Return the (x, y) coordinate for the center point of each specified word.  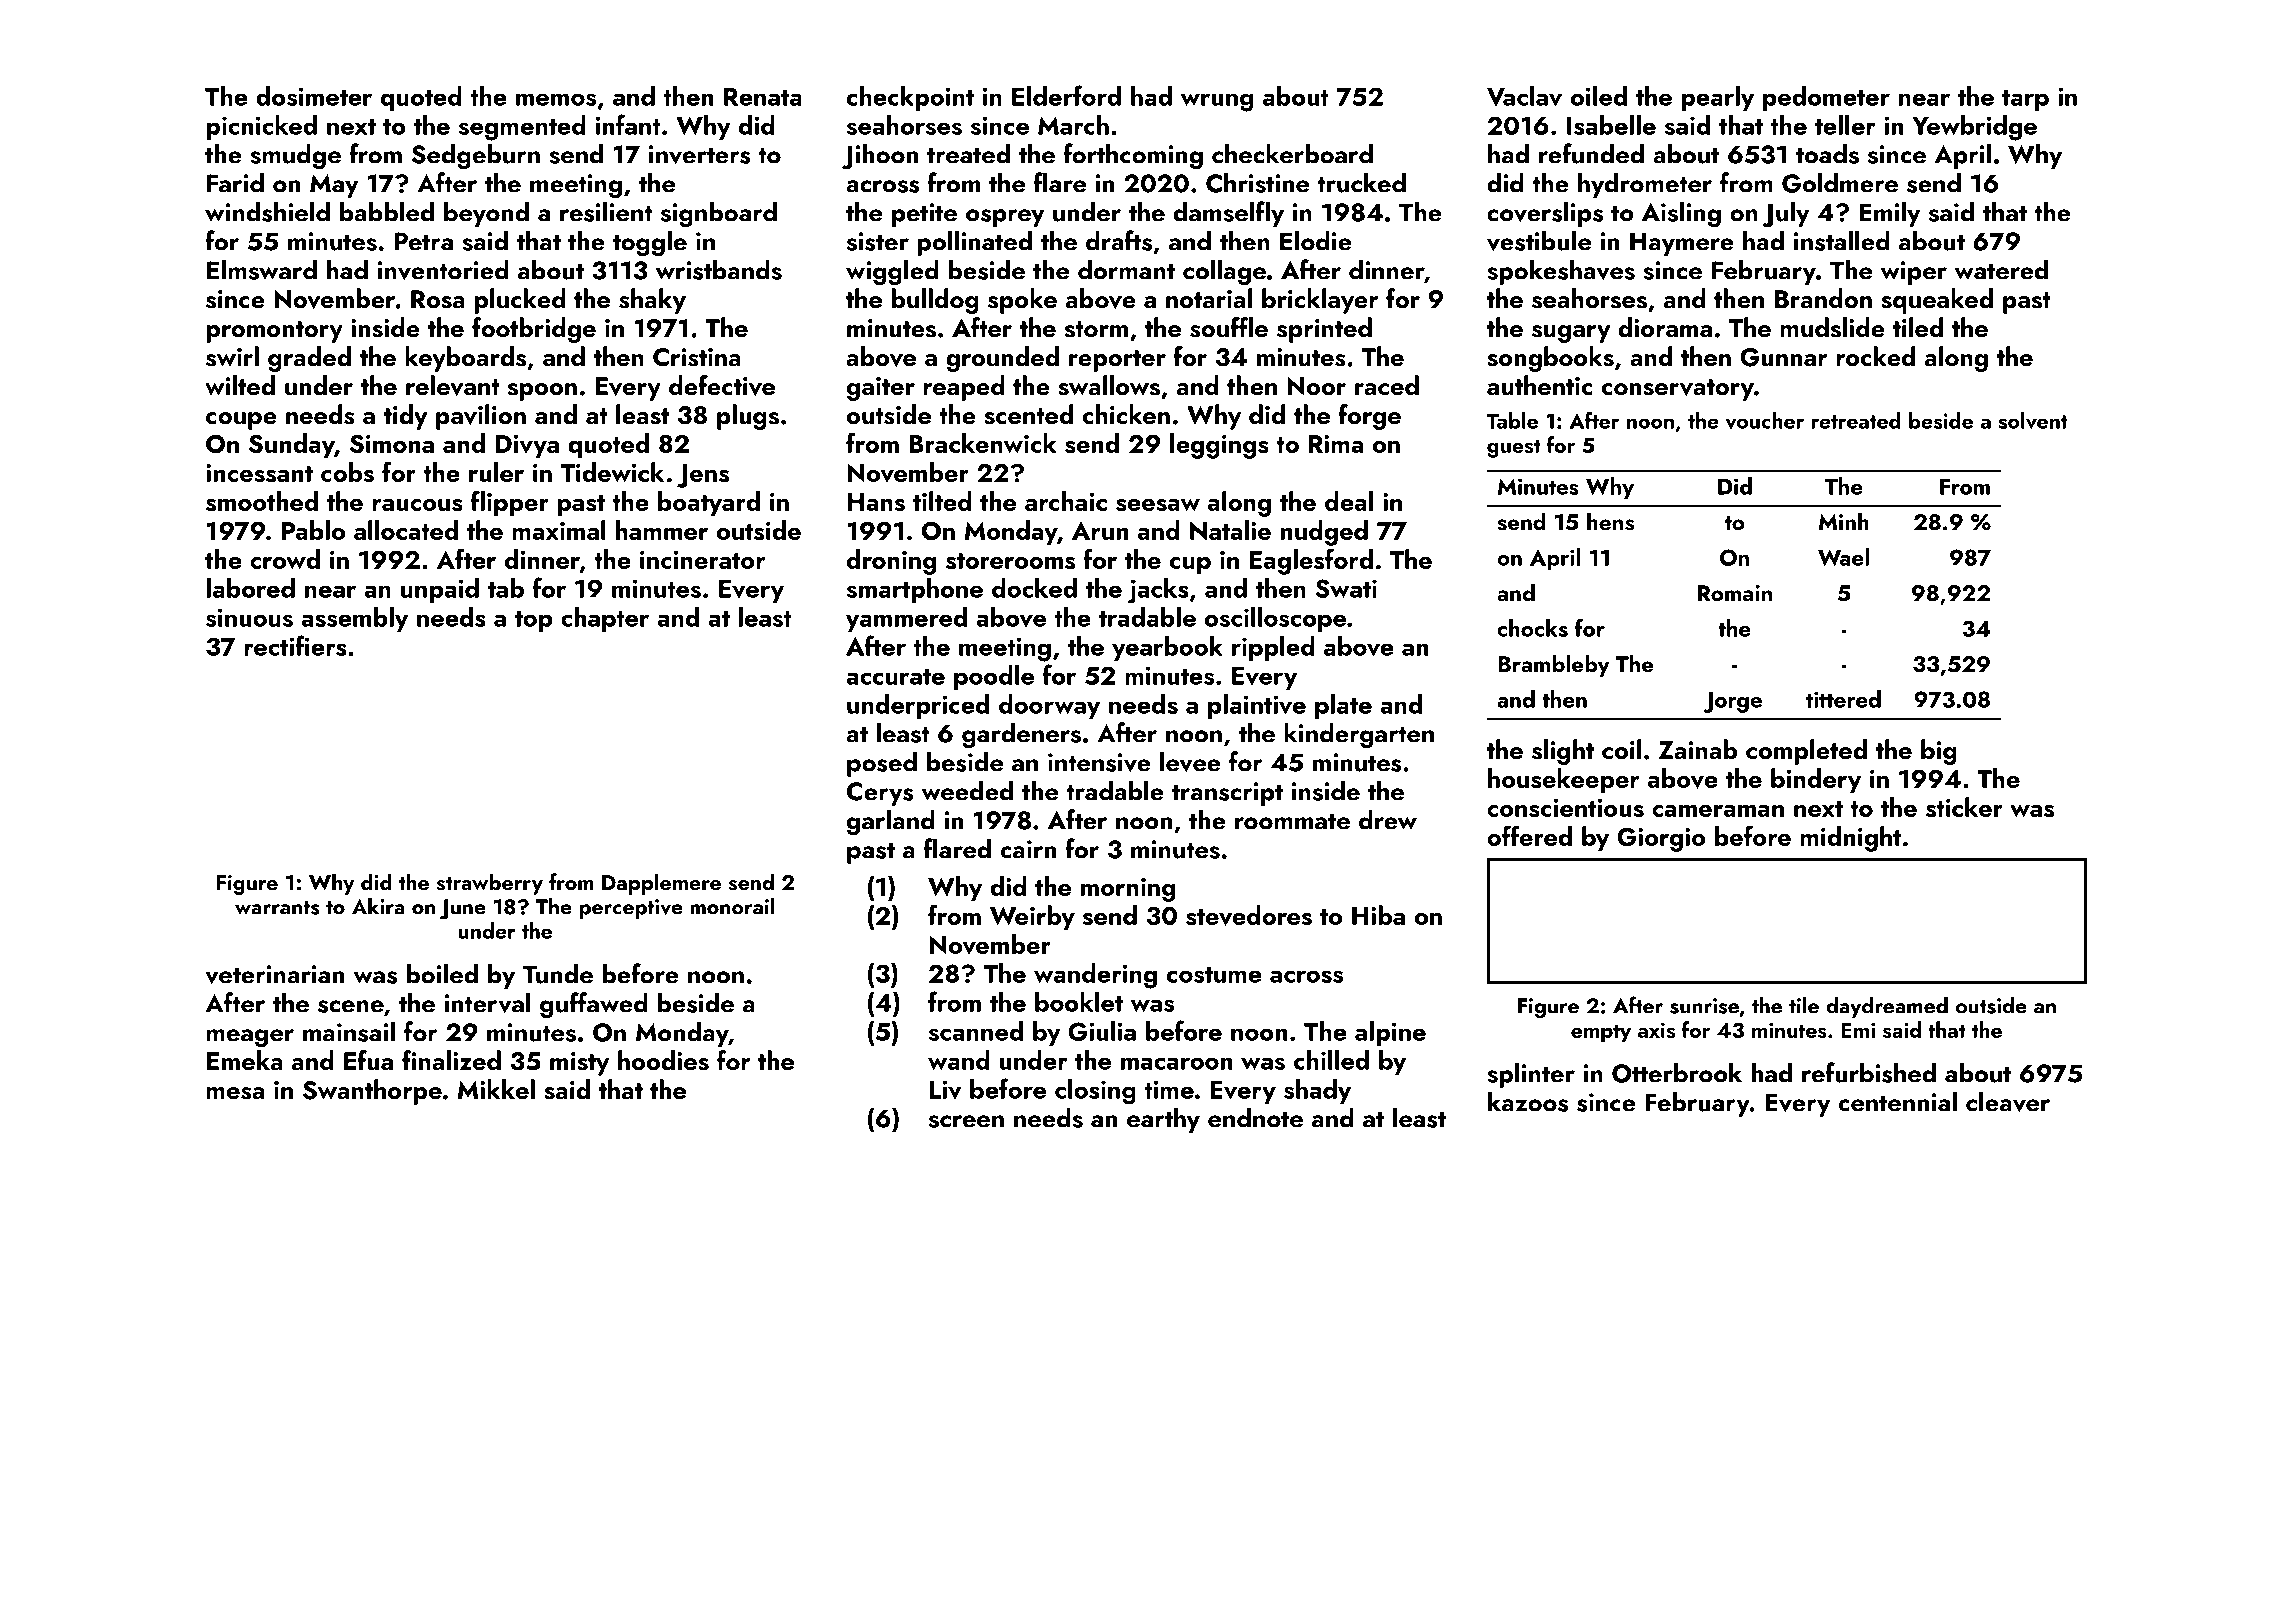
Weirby (1032, 918)
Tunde (558, 973)
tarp (2025, 100)
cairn (1028, 849)
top (533, 621)
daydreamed (1887, 1007)
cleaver (2008, 1101)
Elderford (1066, 95)
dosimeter (314, 96)
